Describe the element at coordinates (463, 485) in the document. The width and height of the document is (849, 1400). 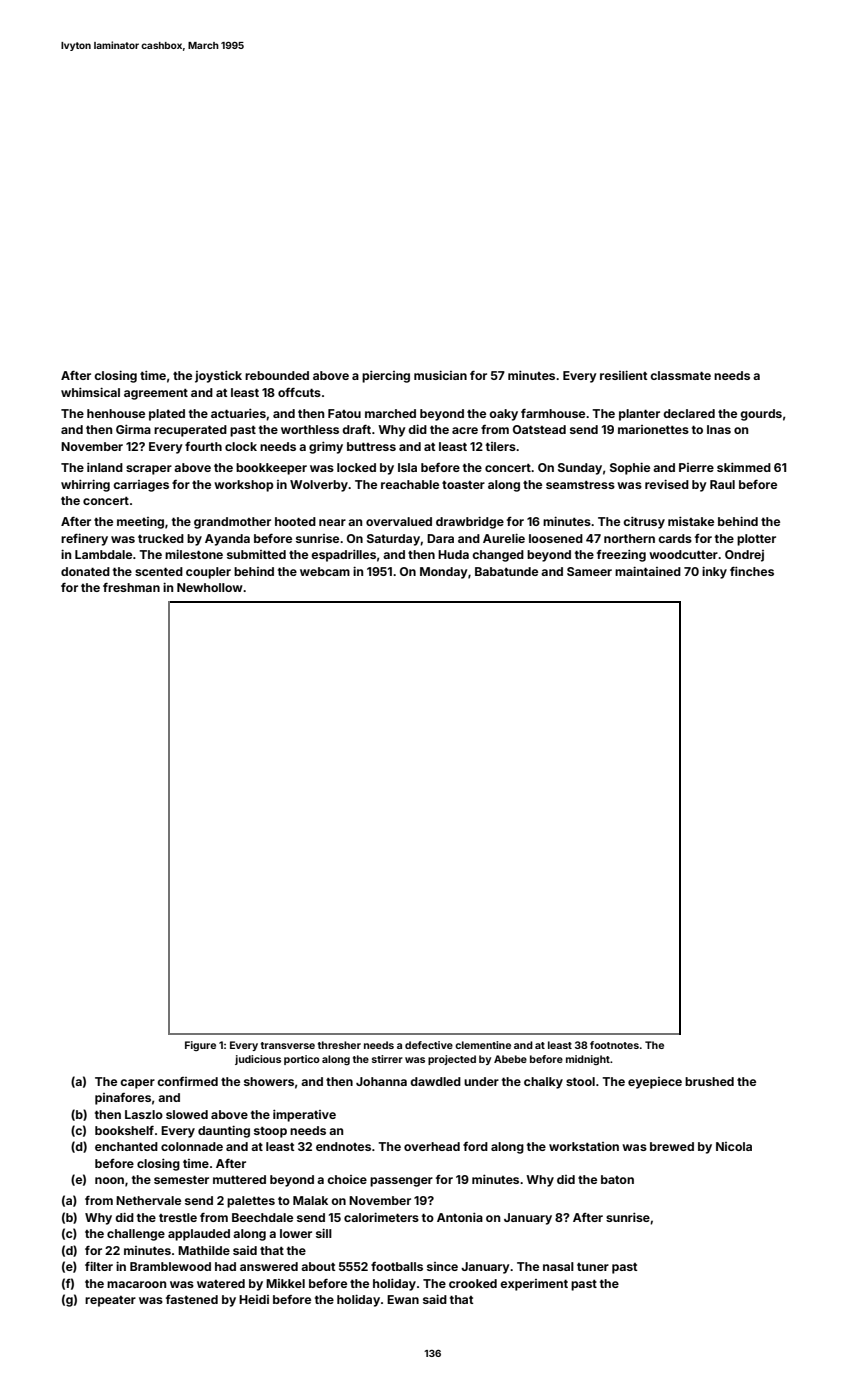
I see `toaster` at that location.
